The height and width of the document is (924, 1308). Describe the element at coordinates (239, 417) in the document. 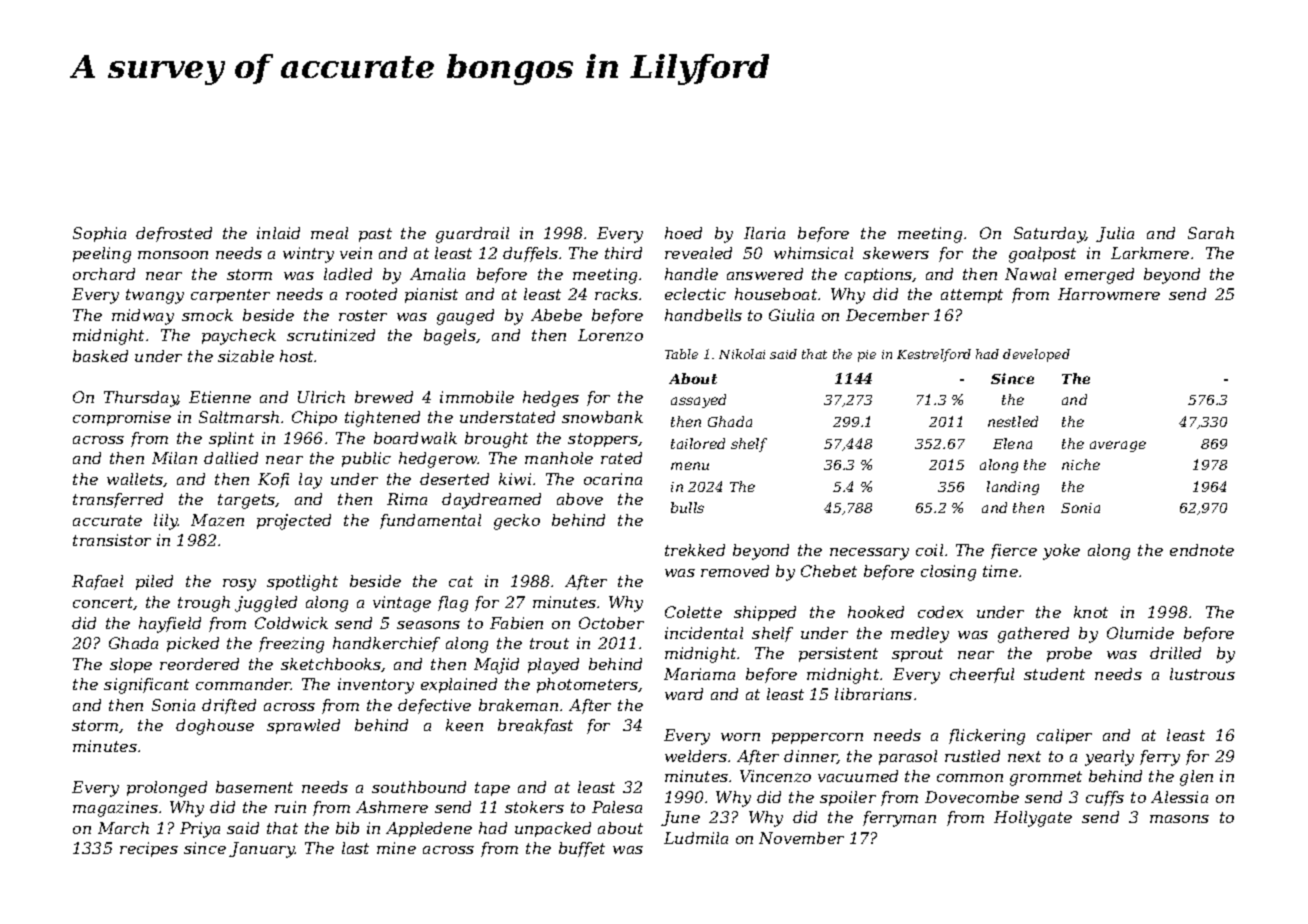

I see `Saltmarsh` at that location.
